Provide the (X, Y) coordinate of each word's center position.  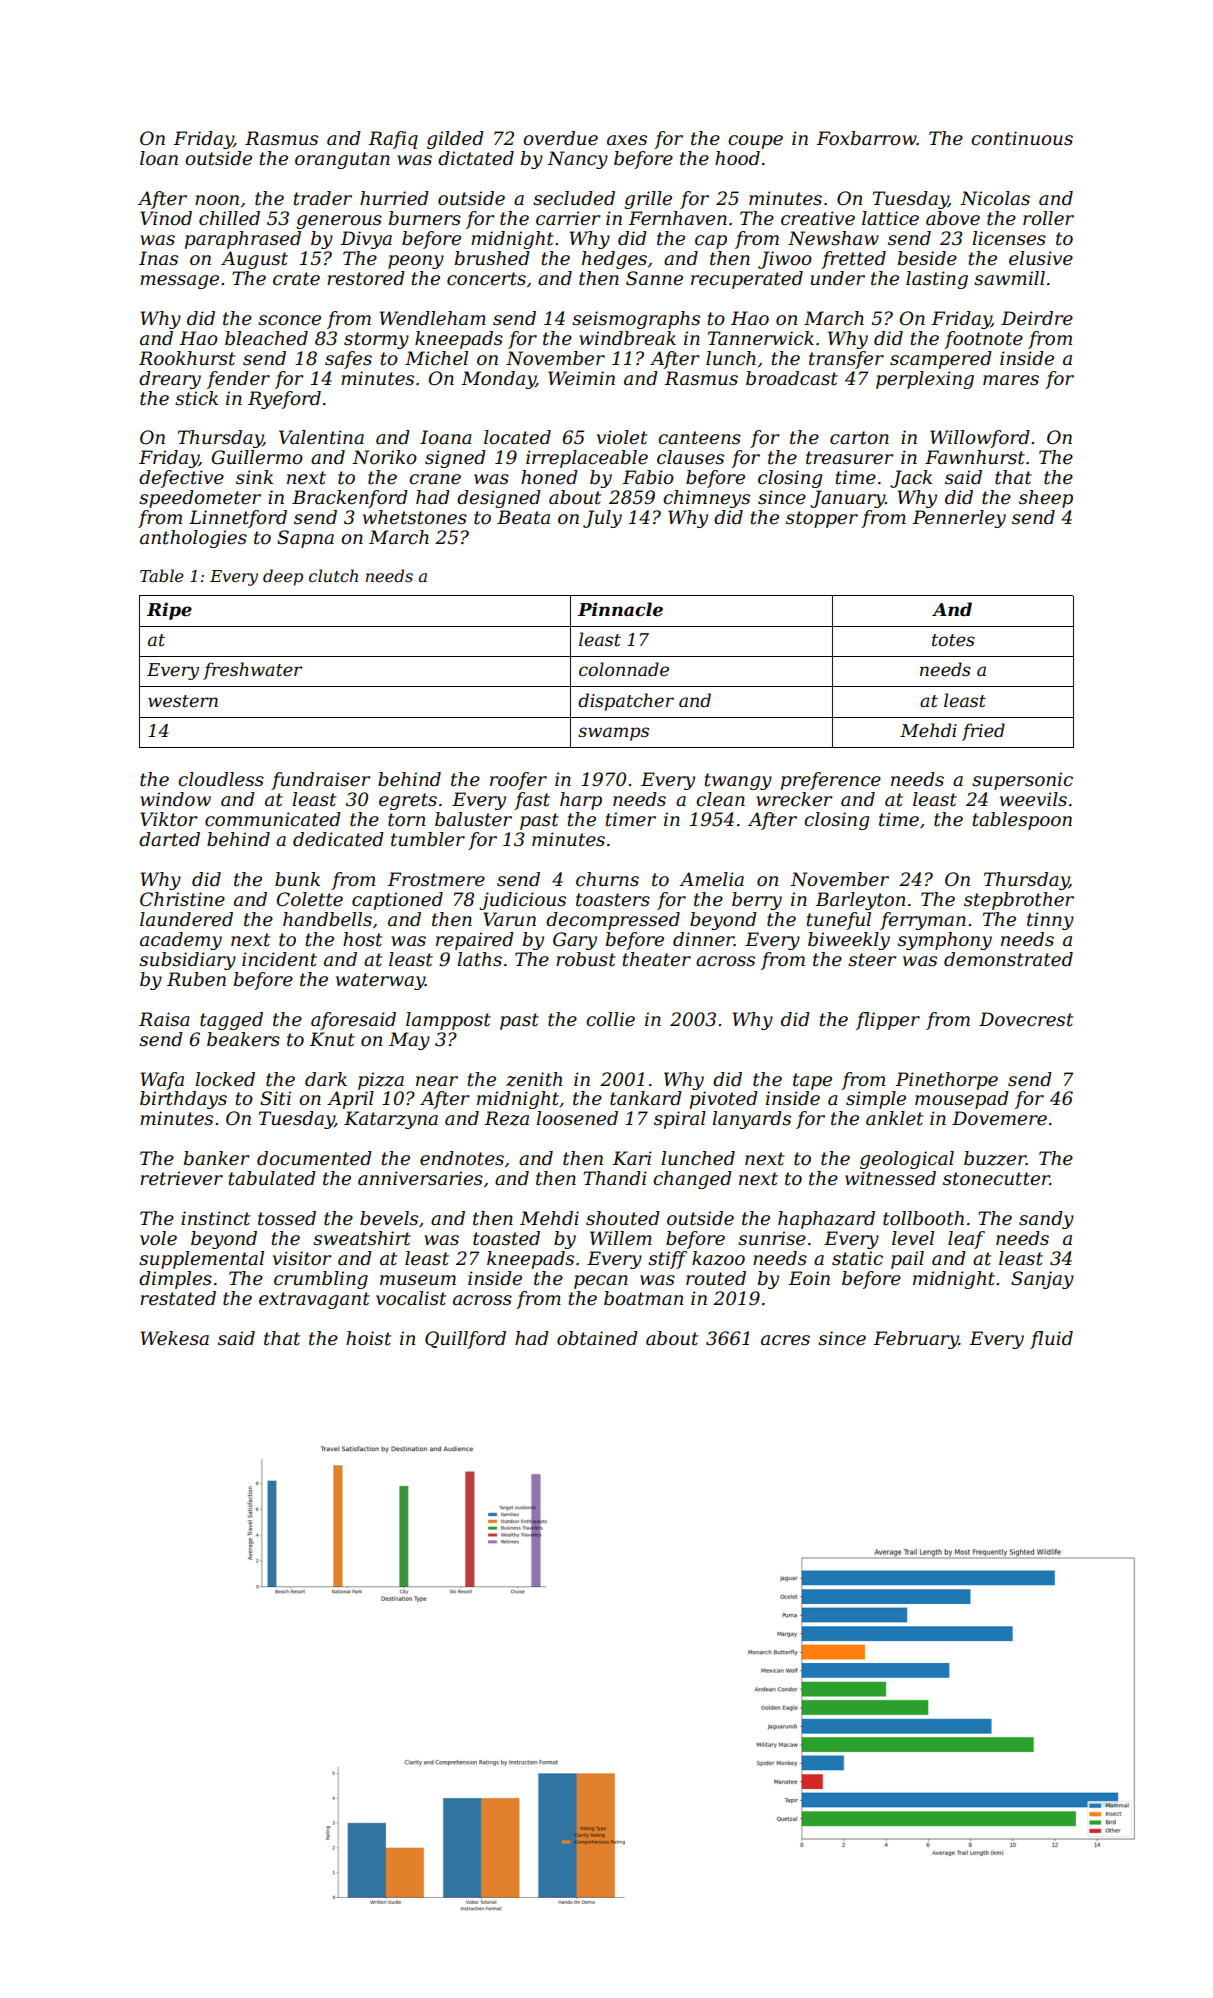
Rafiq (393, 140)
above (953, 218)
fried (983, 732)
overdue (560, 138)
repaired (475, 941)
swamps (613, 734)
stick (196, 398)
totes (953, 640)
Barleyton (860, 901)
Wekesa (174, 1338)
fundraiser (320, 781)
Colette (310, 899)
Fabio (648, 477)
